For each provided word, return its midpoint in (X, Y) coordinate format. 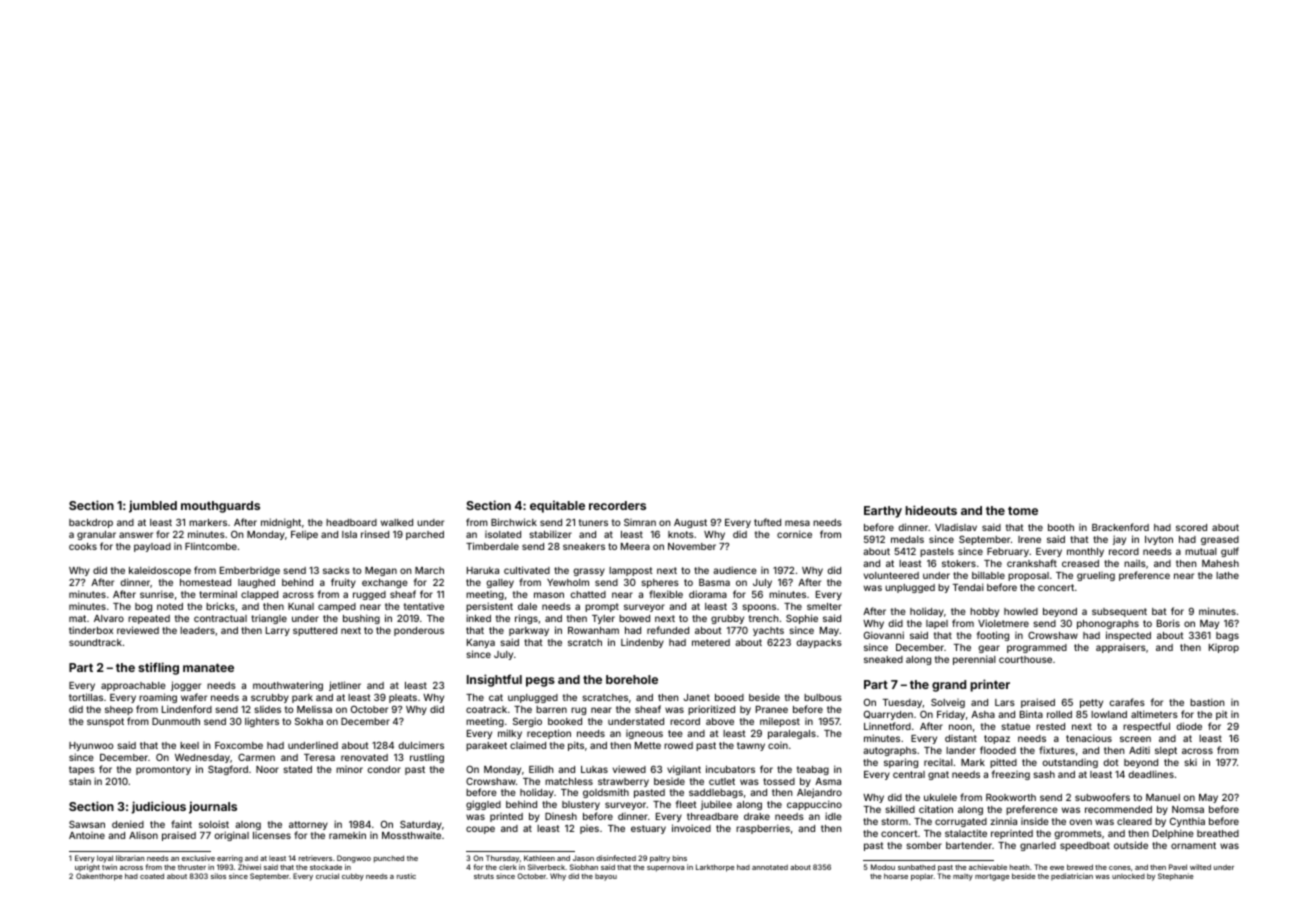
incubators (730, 769)
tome (1023, 510)
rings (526, 619)
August (690, 523)
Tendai (968, 587)
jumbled (153, 506)
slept (1166, 751)
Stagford (228, 770)
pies (589, 829)
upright (87, 868)
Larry (278, 631)
